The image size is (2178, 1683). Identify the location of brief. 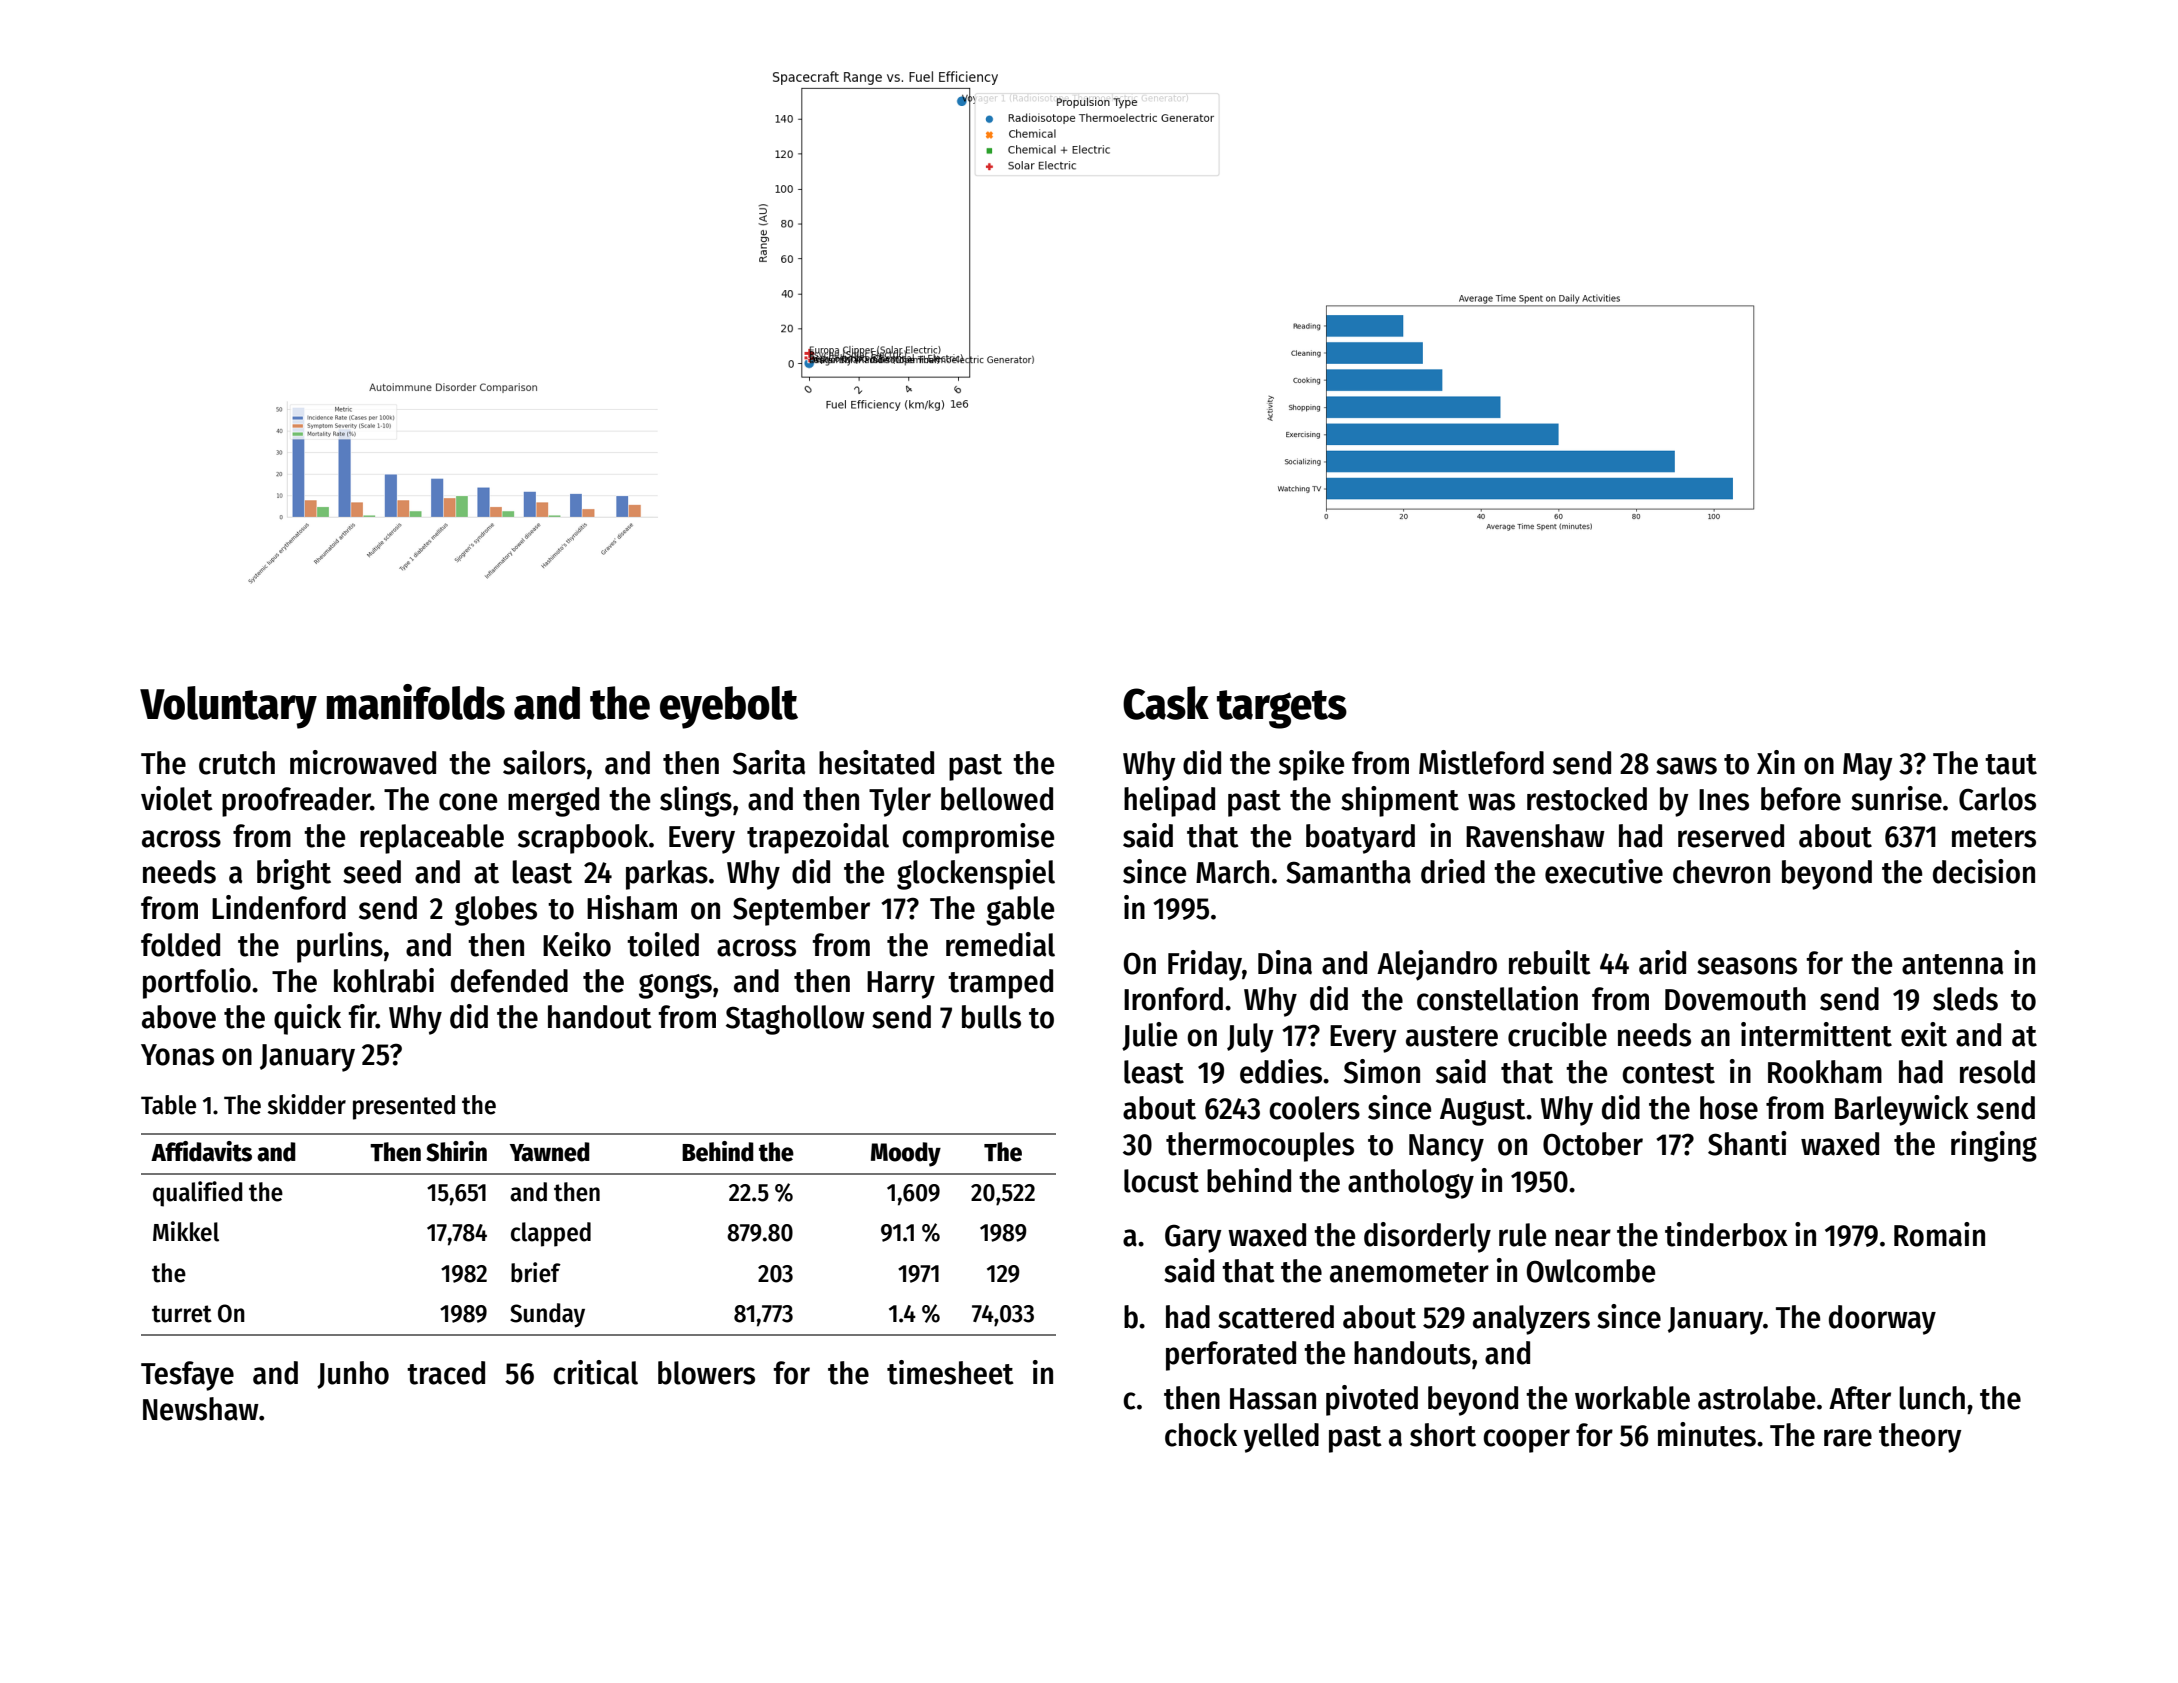
(536, 1272).
